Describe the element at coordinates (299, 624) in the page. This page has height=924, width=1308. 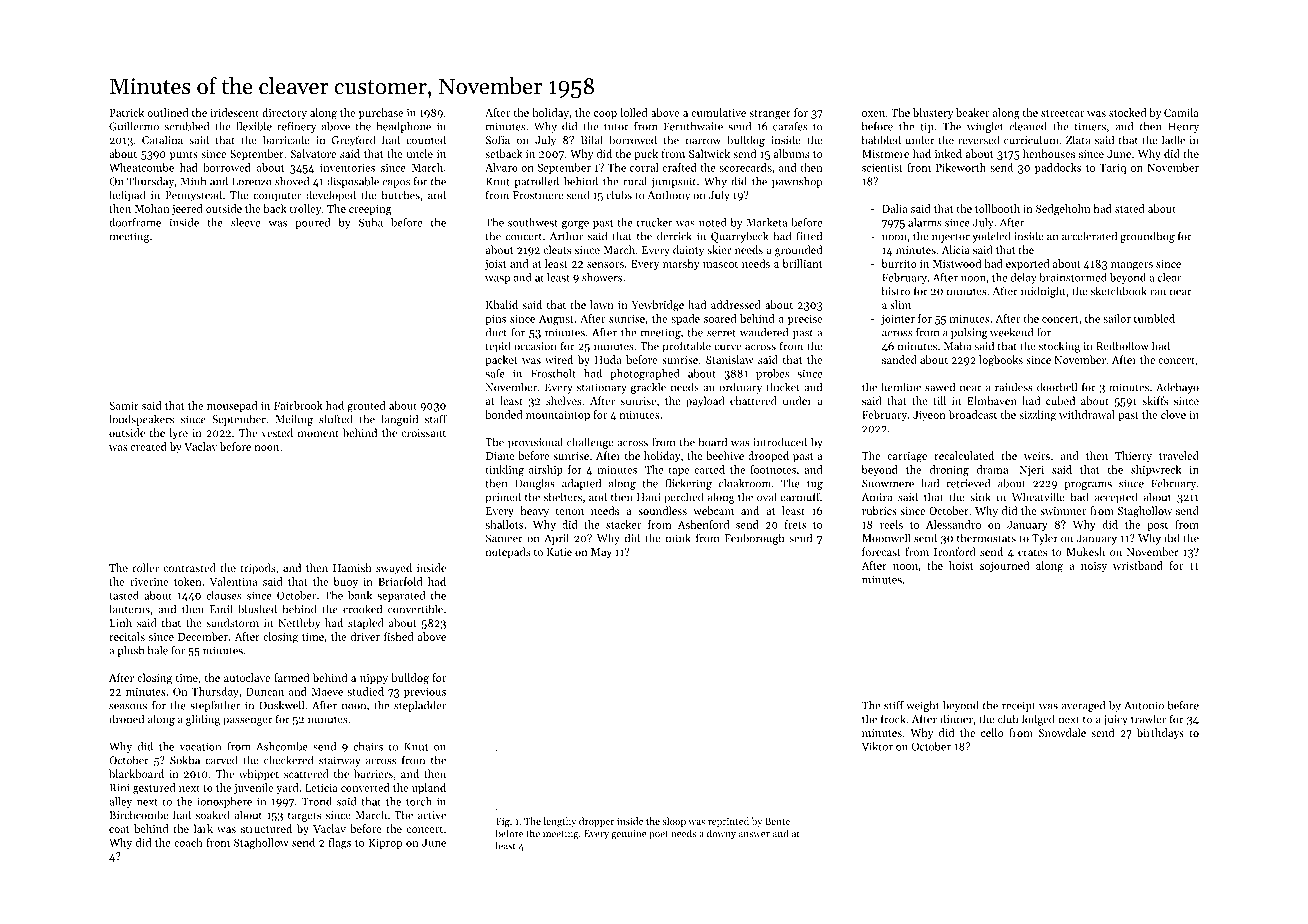
I see `Nettleby` at that location.
